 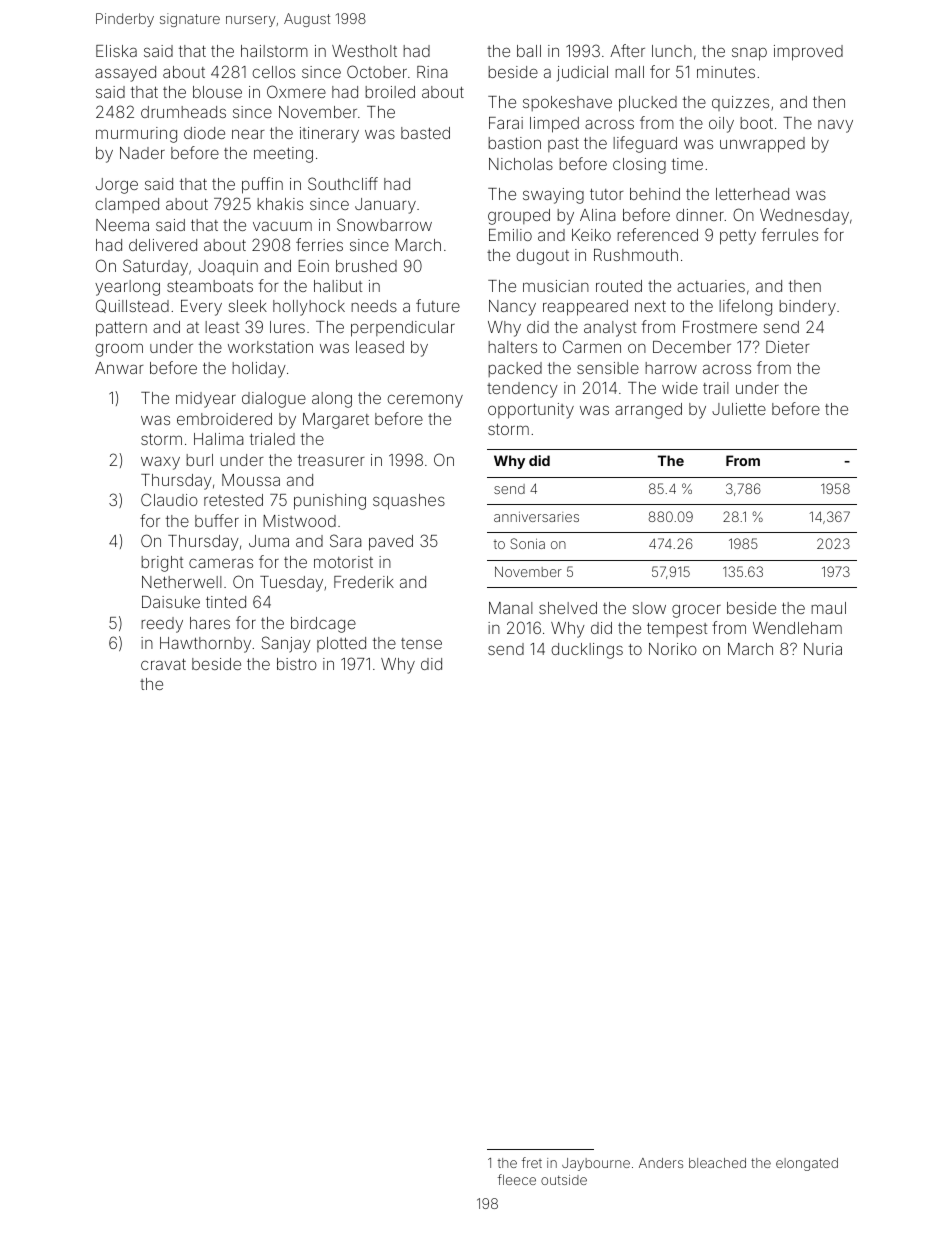 What do you see at coordinates (364, 51) in the screenshot?
I see `Westholt` at bounding box center [364, 51].
